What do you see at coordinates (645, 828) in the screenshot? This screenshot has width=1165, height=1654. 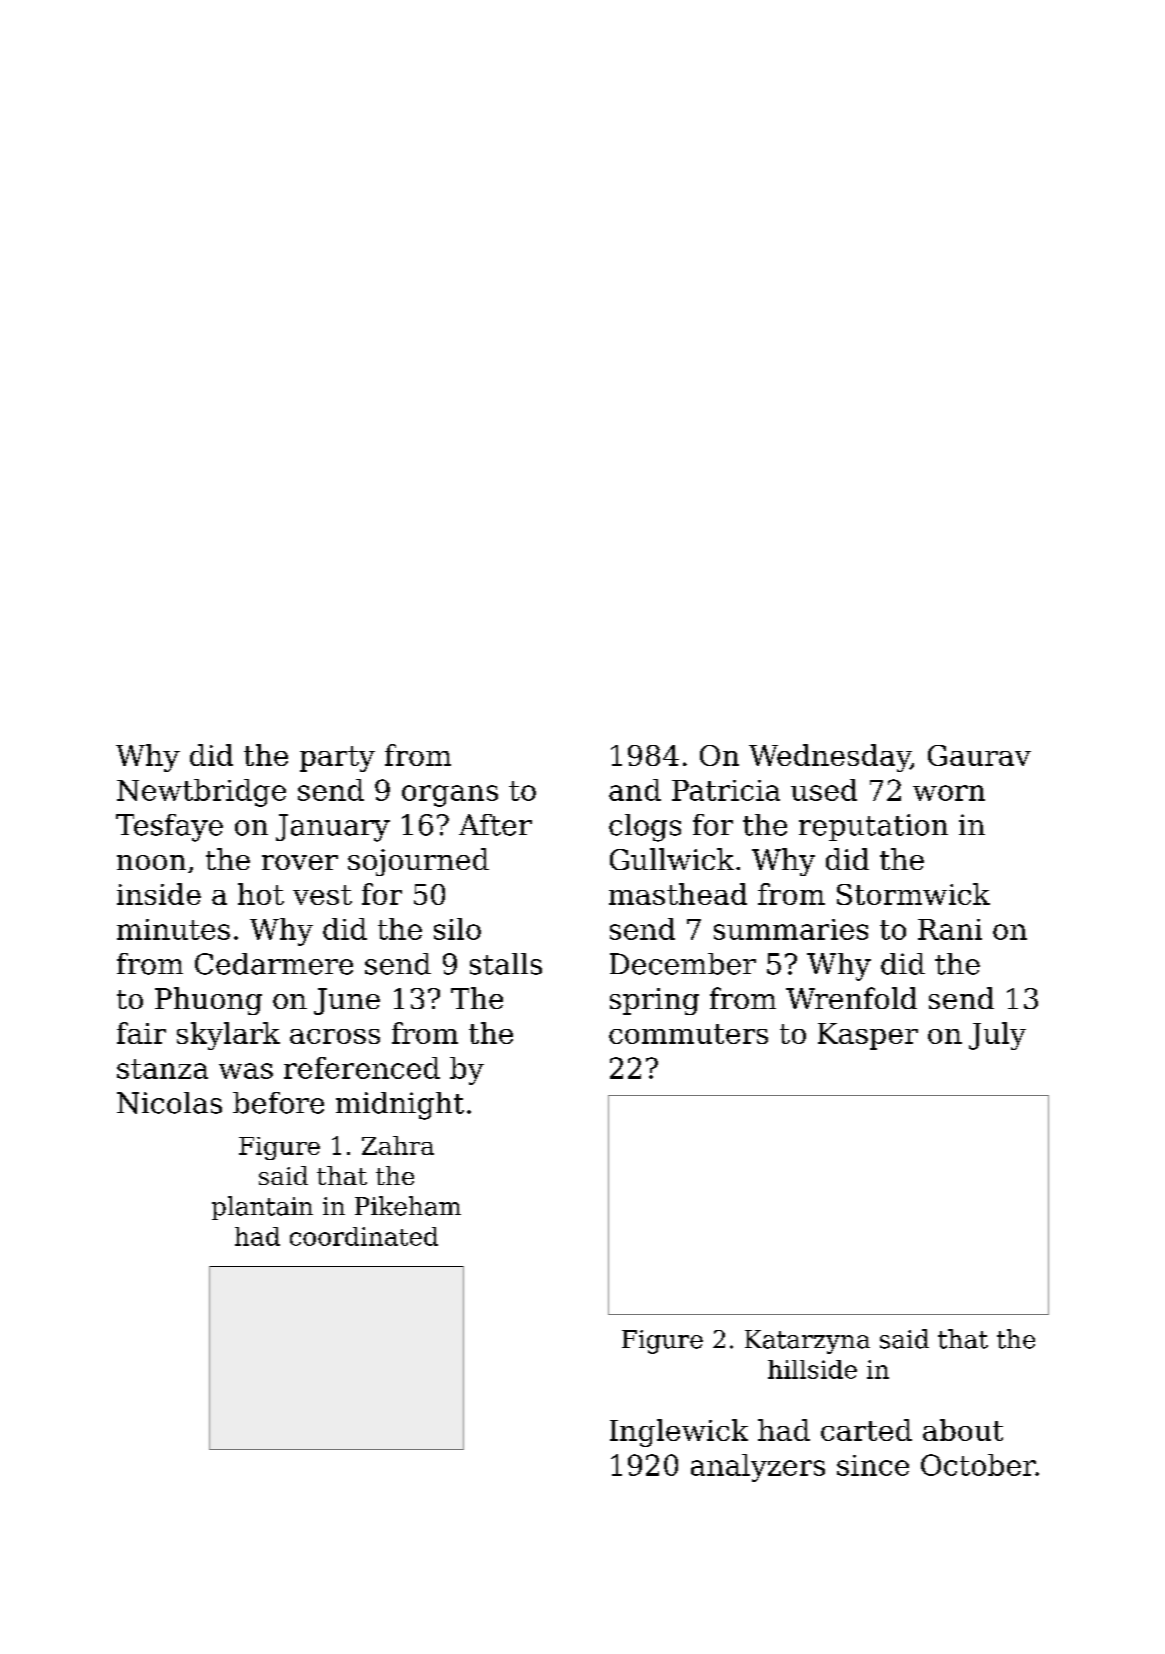 I see `clogs` at bounding box center [645, 828].
